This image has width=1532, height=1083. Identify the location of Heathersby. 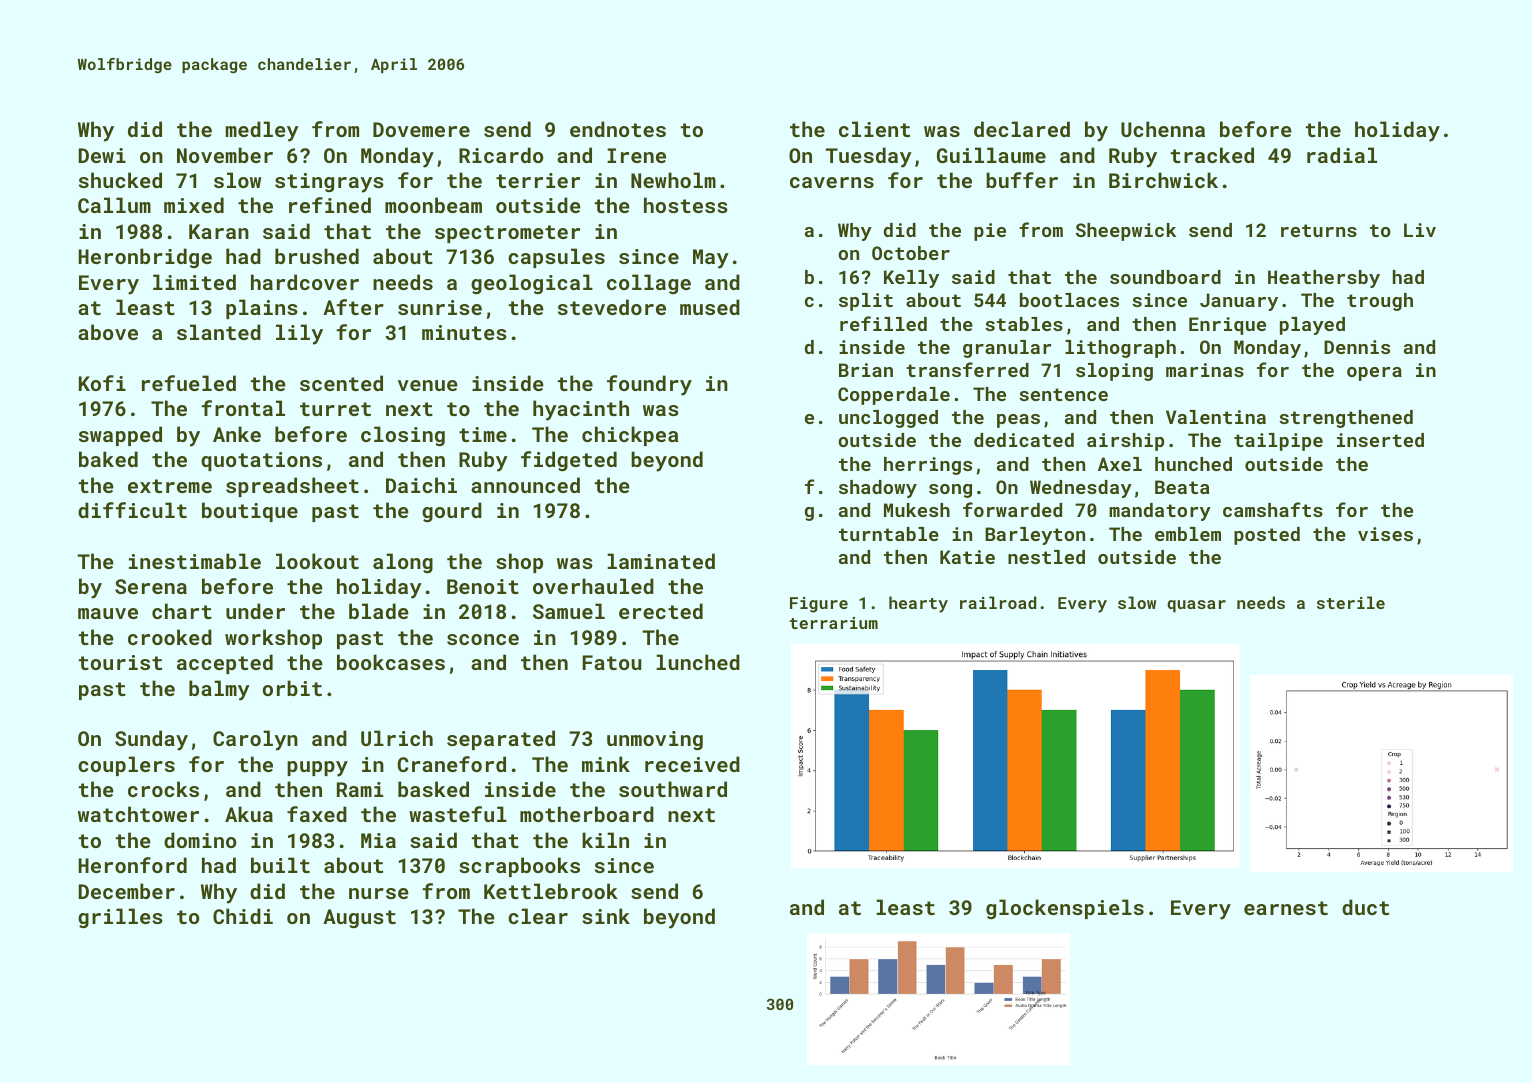
(1324, 279).
